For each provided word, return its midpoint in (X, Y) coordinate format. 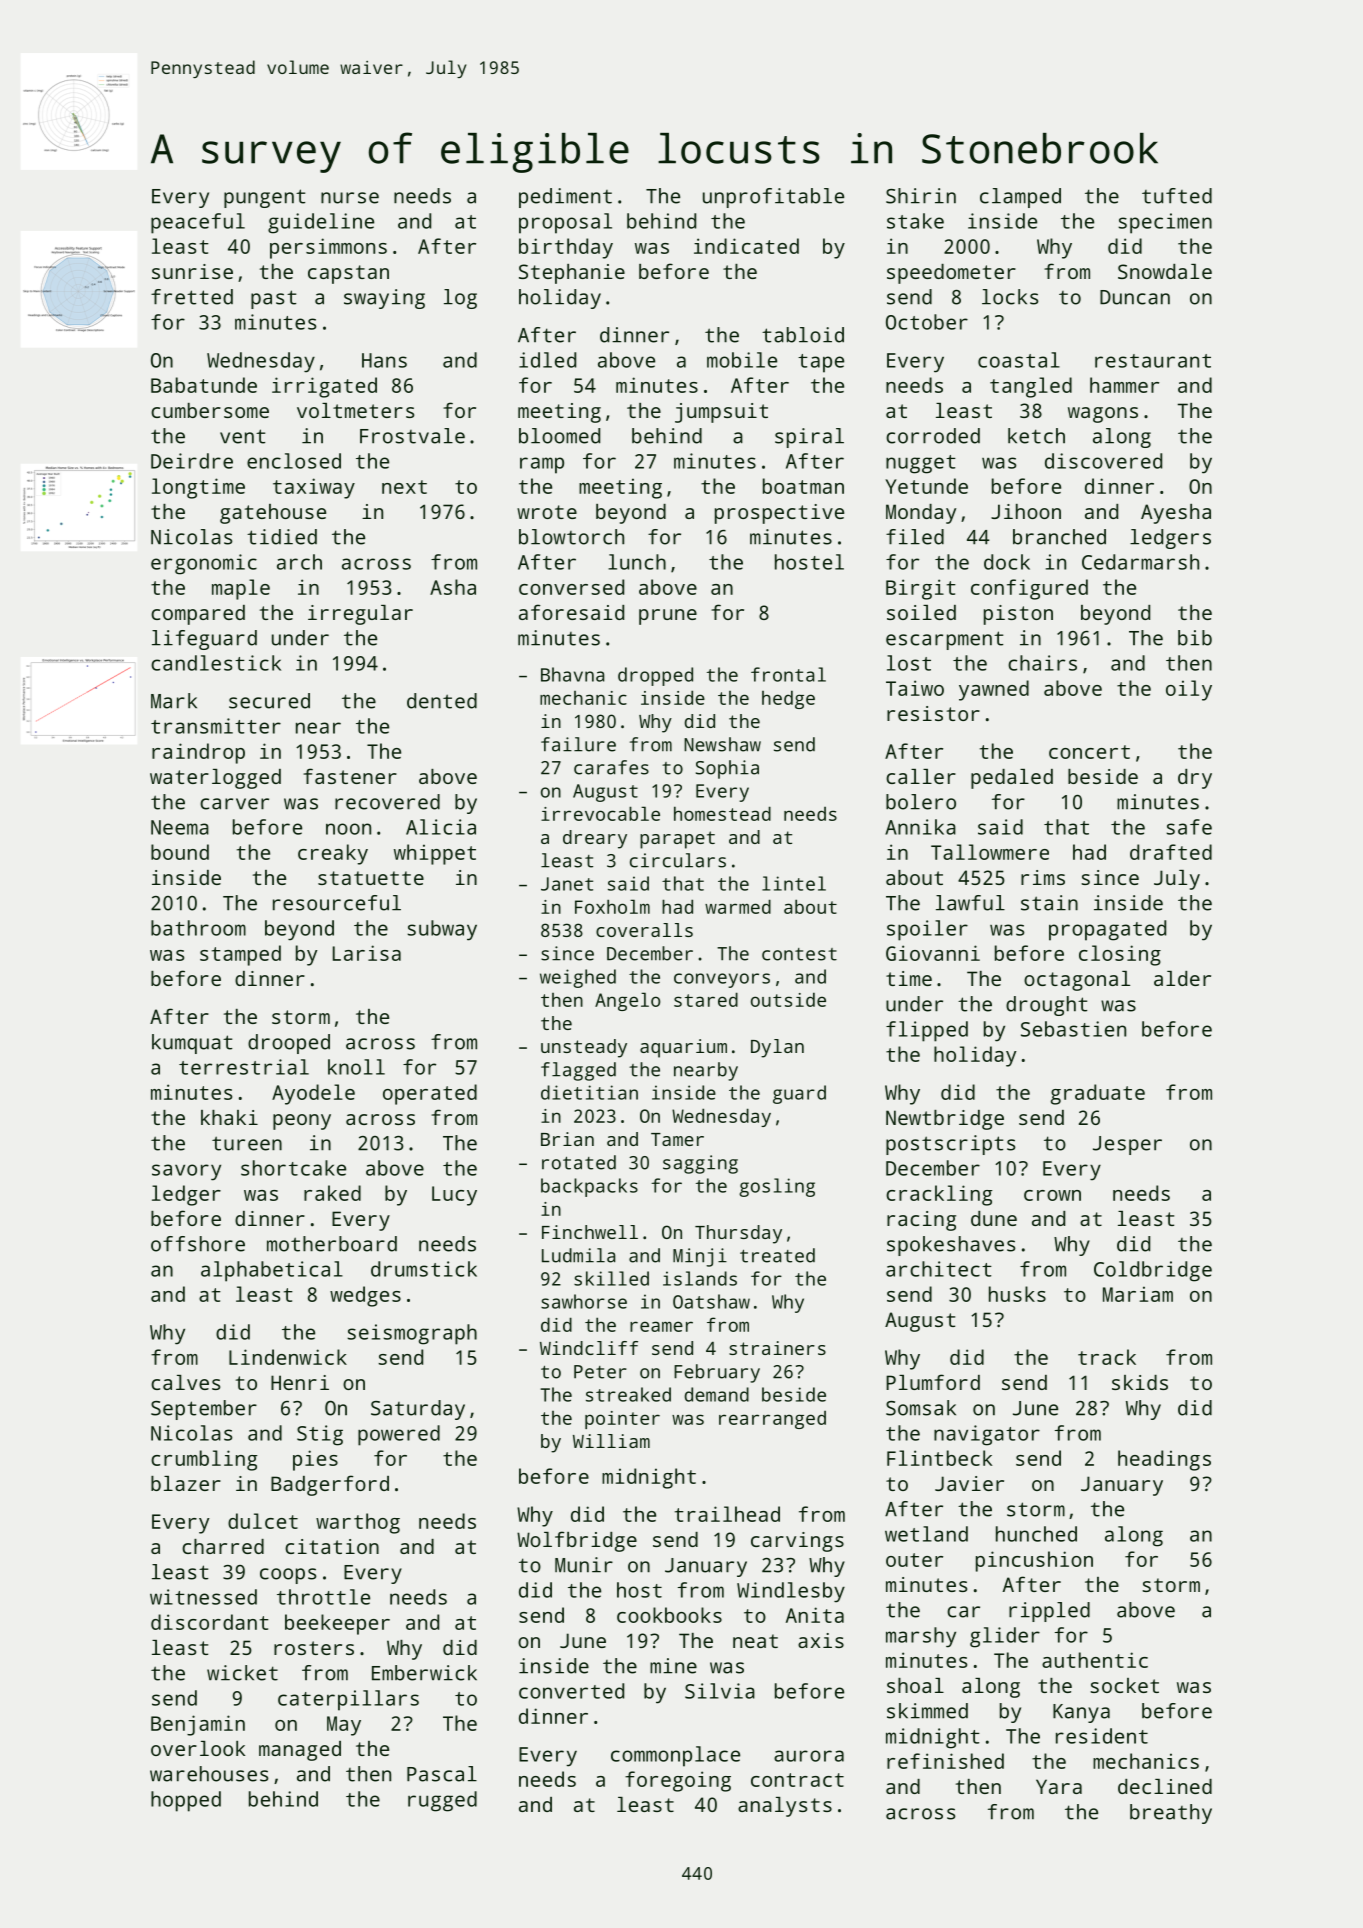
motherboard (332, 1244)
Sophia (727, 769)
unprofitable (773, 198)
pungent (264, 198)
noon (348, 829)
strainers (777, 1348)
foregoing (678, 1781)
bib (1195, 638)
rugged (442, 1801)
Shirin (921, 196)
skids (1140, 1382)
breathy (1171, 1814)
